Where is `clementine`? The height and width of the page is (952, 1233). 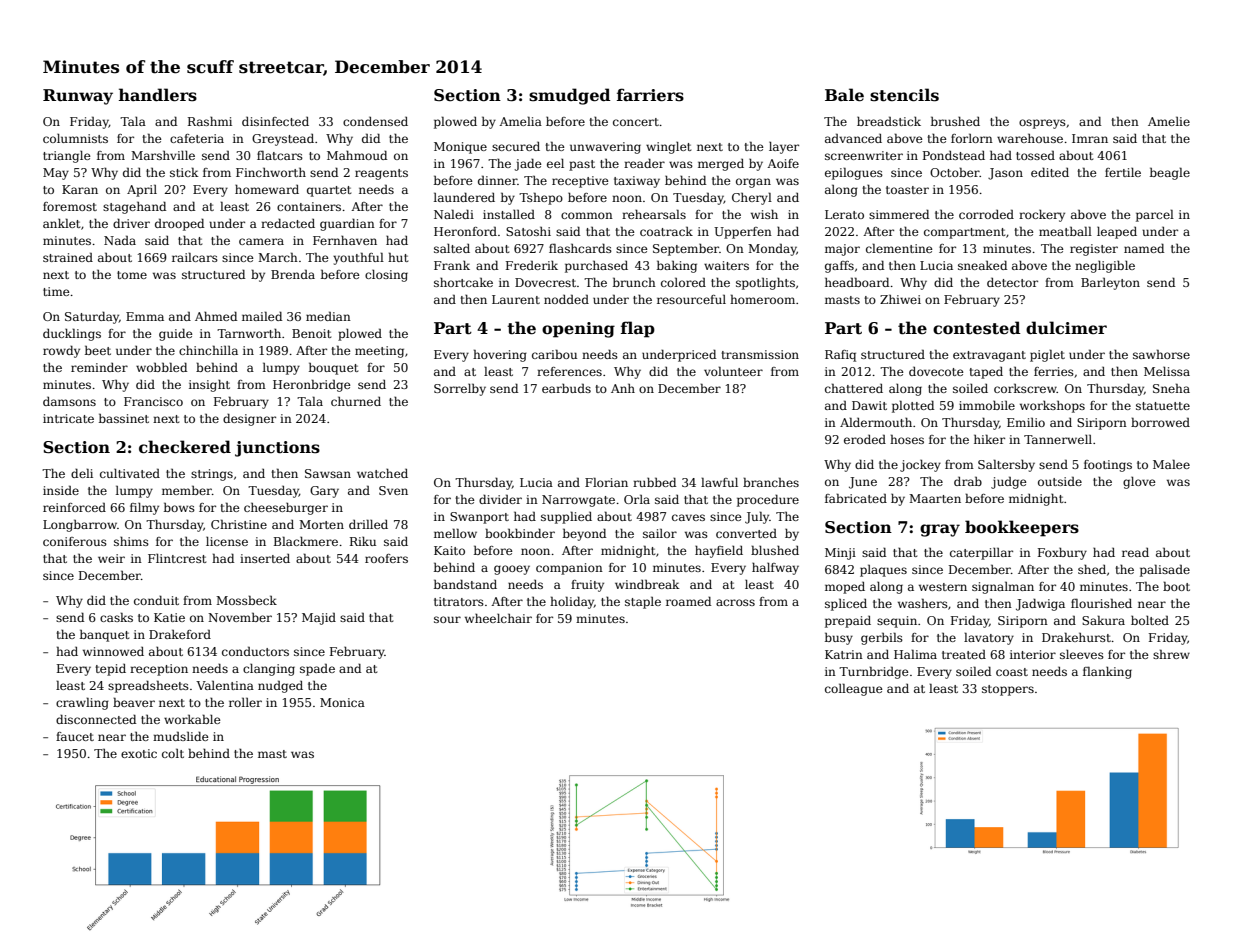
clementine is located at coordinates (899, 248).
